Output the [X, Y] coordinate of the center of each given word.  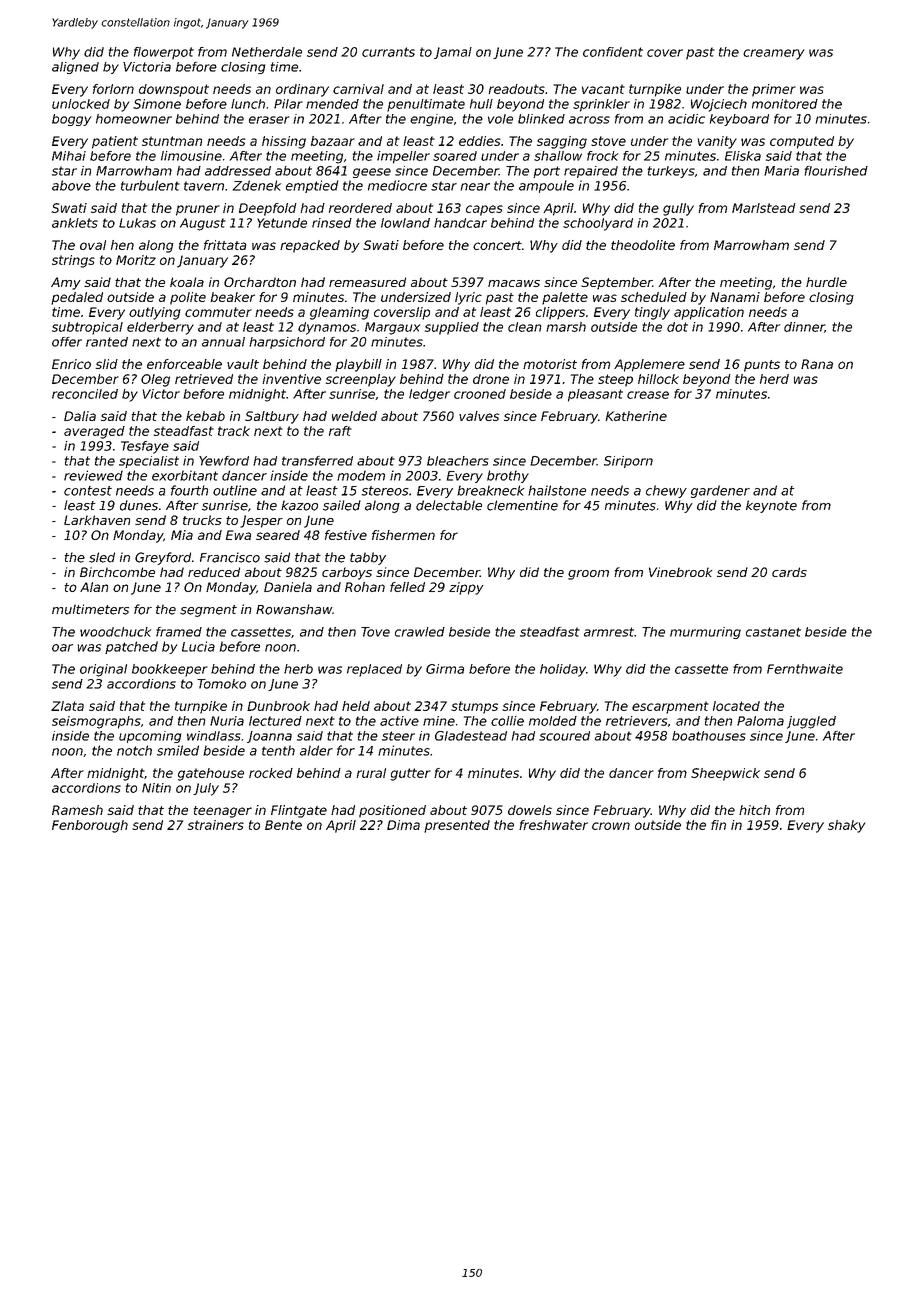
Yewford [224, 461]
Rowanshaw [294, 609]
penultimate [426, 105]
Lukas [137, 223]
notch [134, 750]
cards [789, 572]
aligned [75, 68]
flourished [836, 171]
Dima [403, 825]
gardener [720, 491]
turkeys [671, 172]
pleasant [595, 395]
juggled [811, 722]
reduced [214, 572]
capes [484, 210]
